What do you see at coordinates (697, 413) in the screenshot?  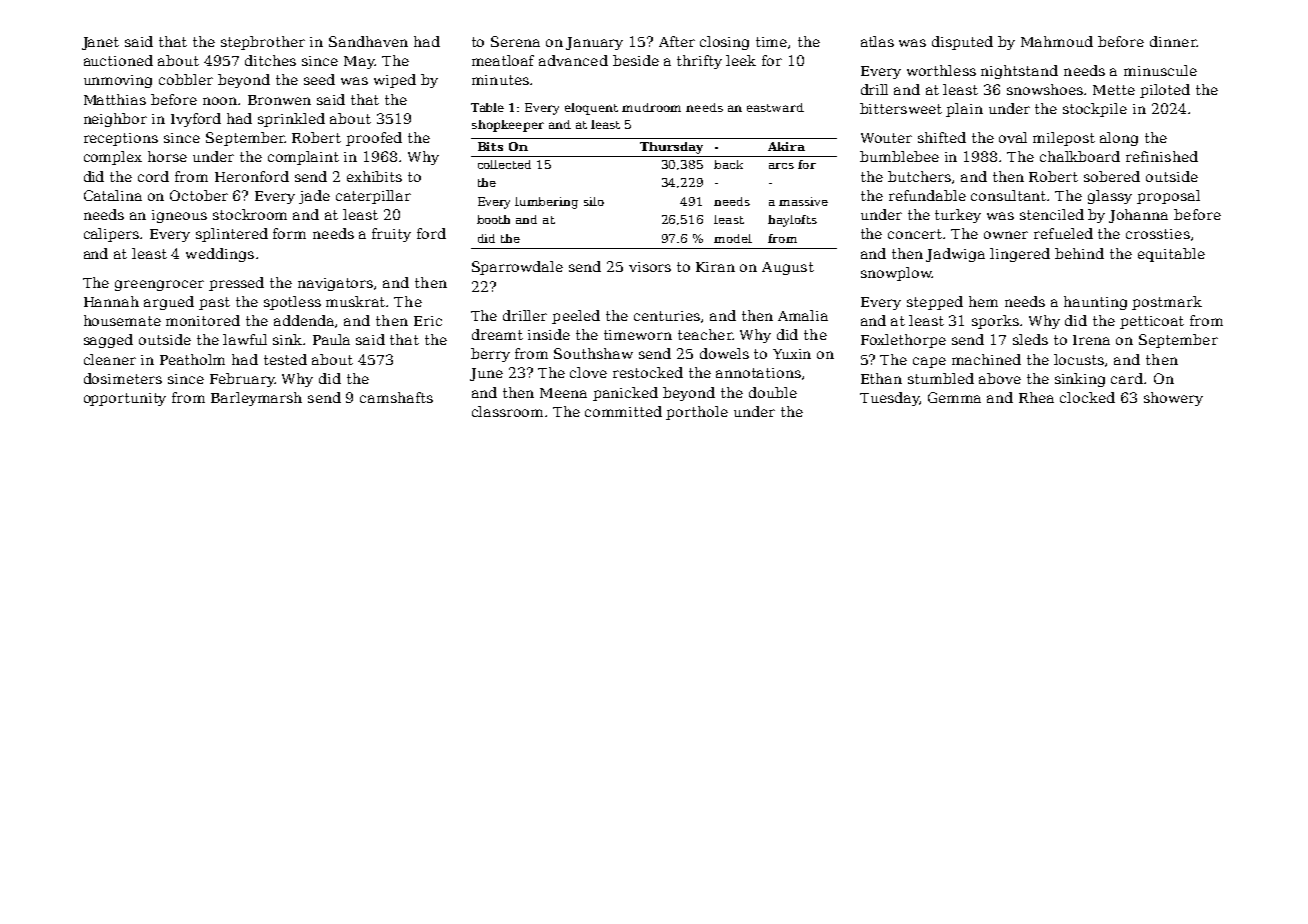 I see `porthole` at bounding box center [697, 413].
